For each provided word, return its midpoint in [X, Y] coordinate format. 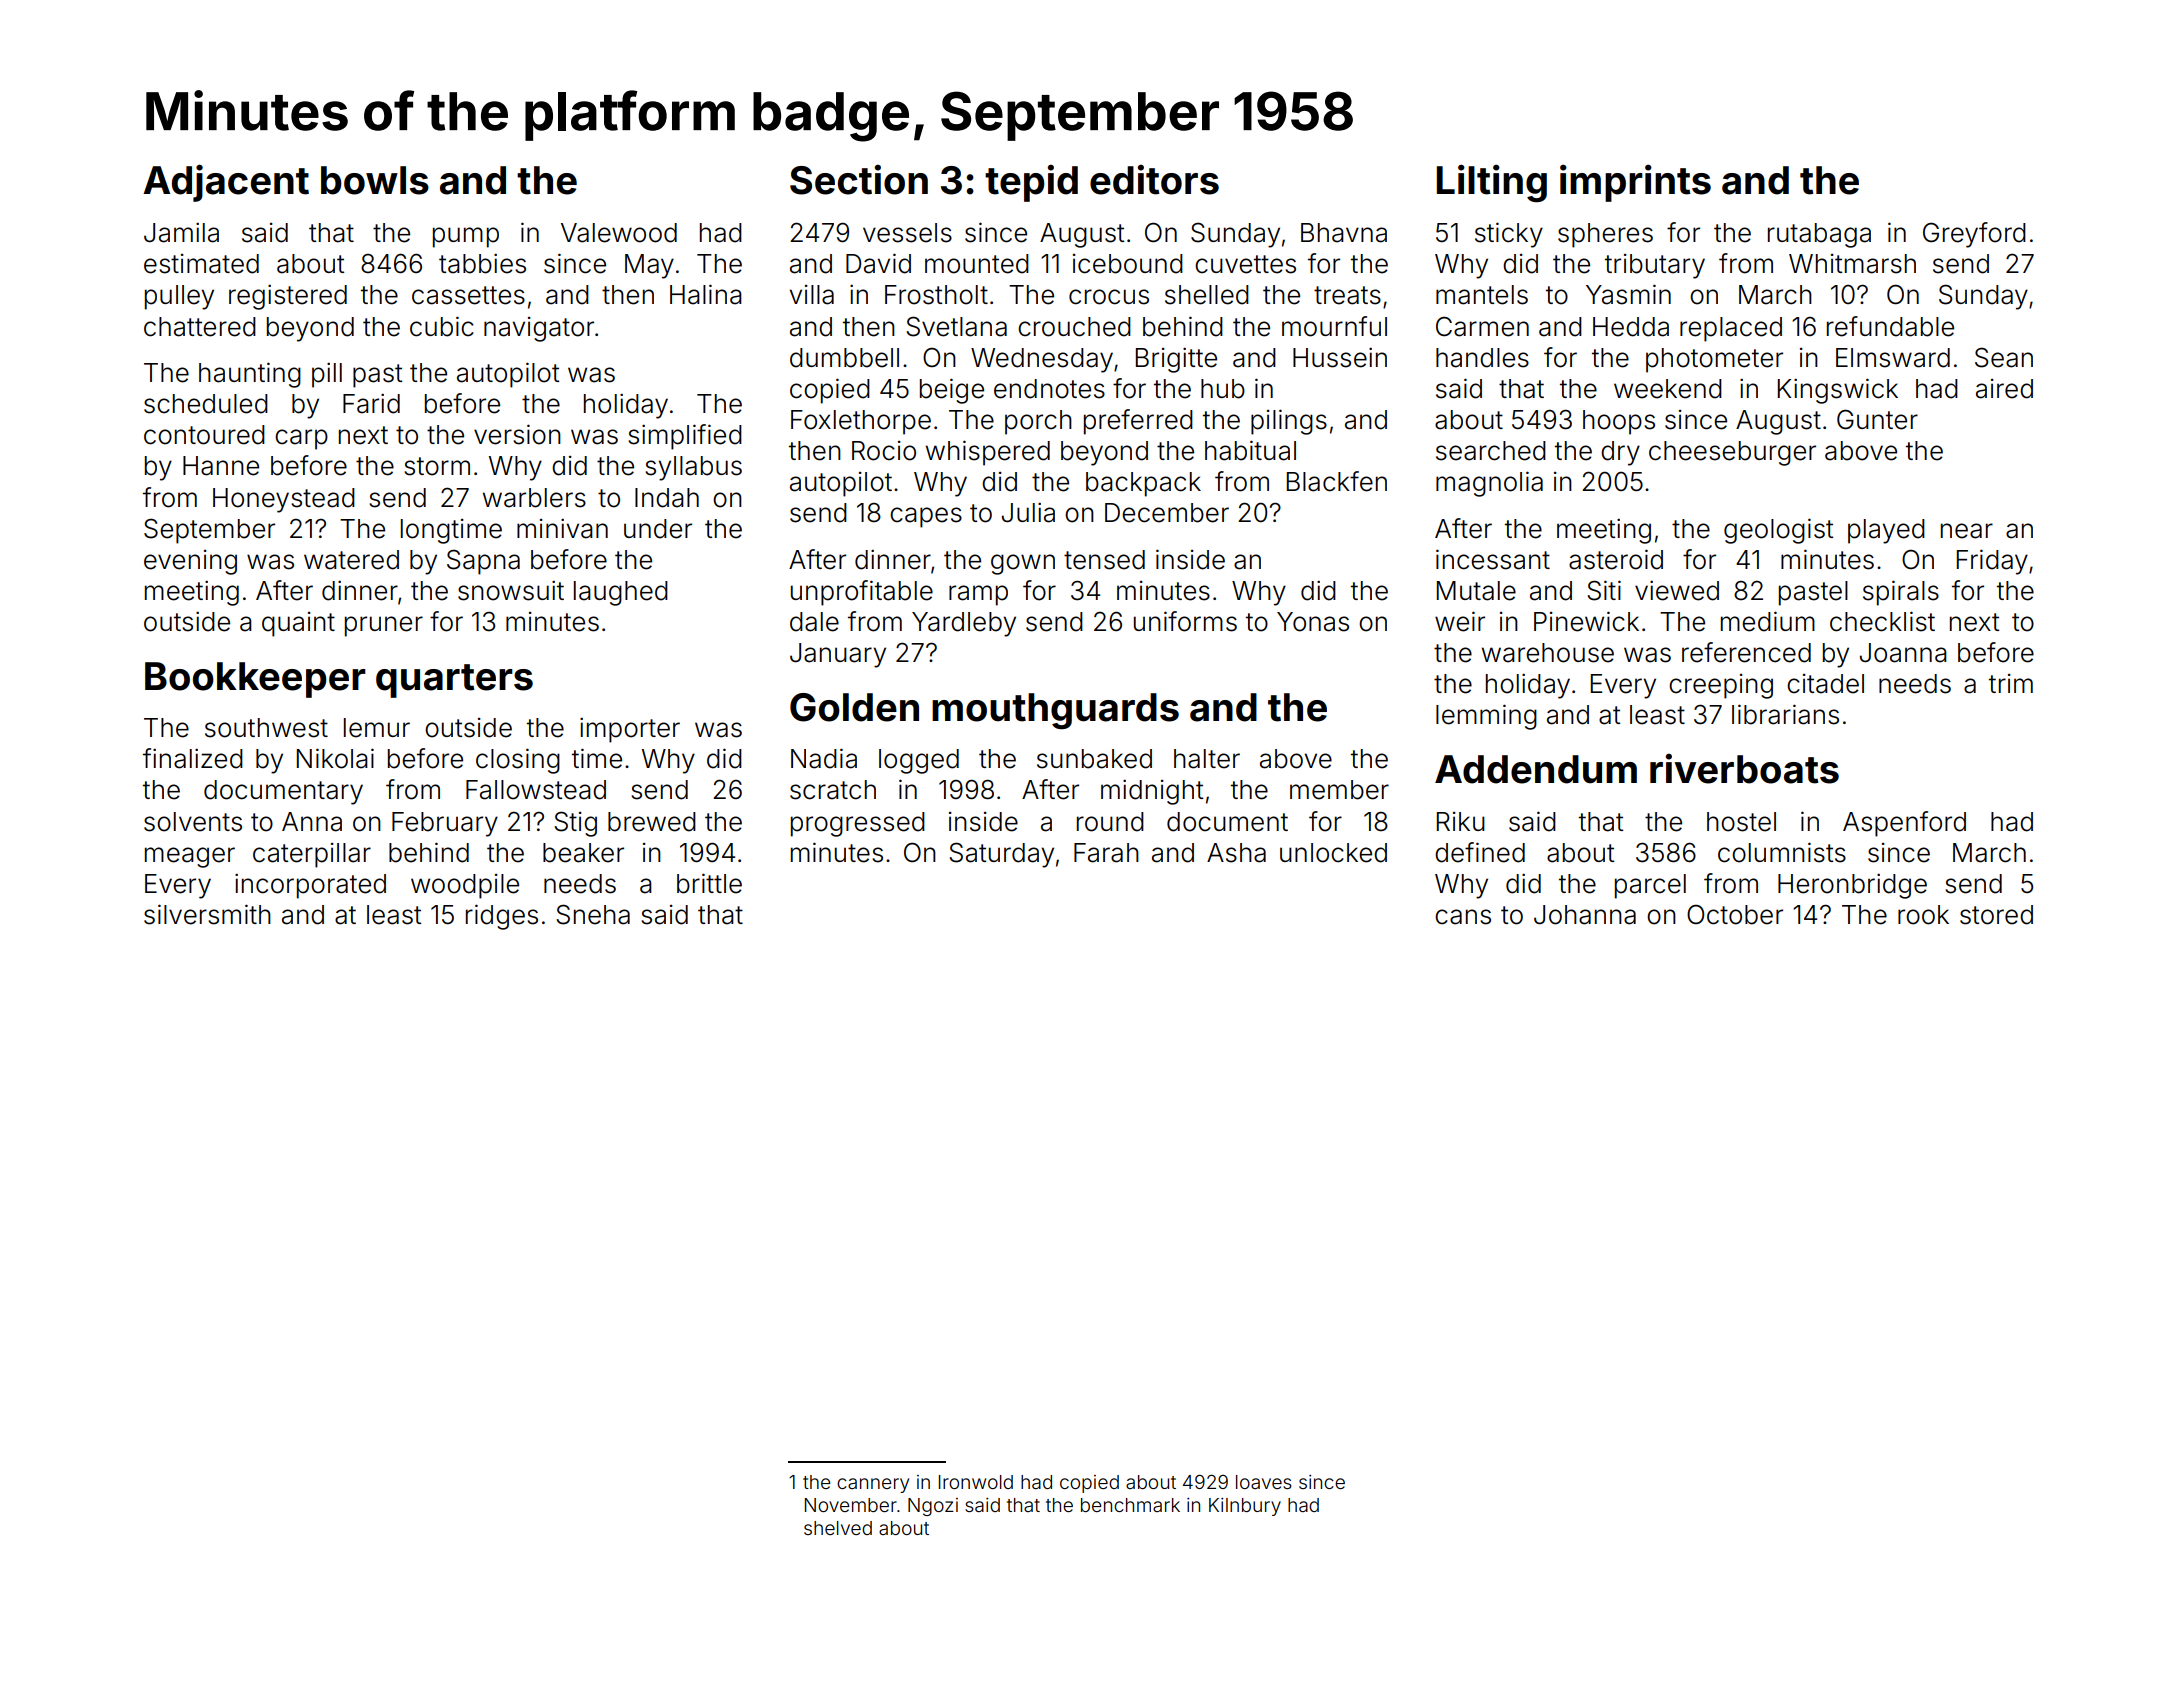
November [851, 1505]
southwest [266, 728]
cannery [873, 1485]
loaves [1264, 1482]
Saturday [1001, 855]
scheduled [206, 404]
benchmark [1130, 1505]
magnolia [1489, 484]
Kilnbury [1245, 1507]
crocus [1109, 297]
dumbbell [844, 358]
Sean [2004, 357]
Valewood [619, 233]
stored [1996, 915]
